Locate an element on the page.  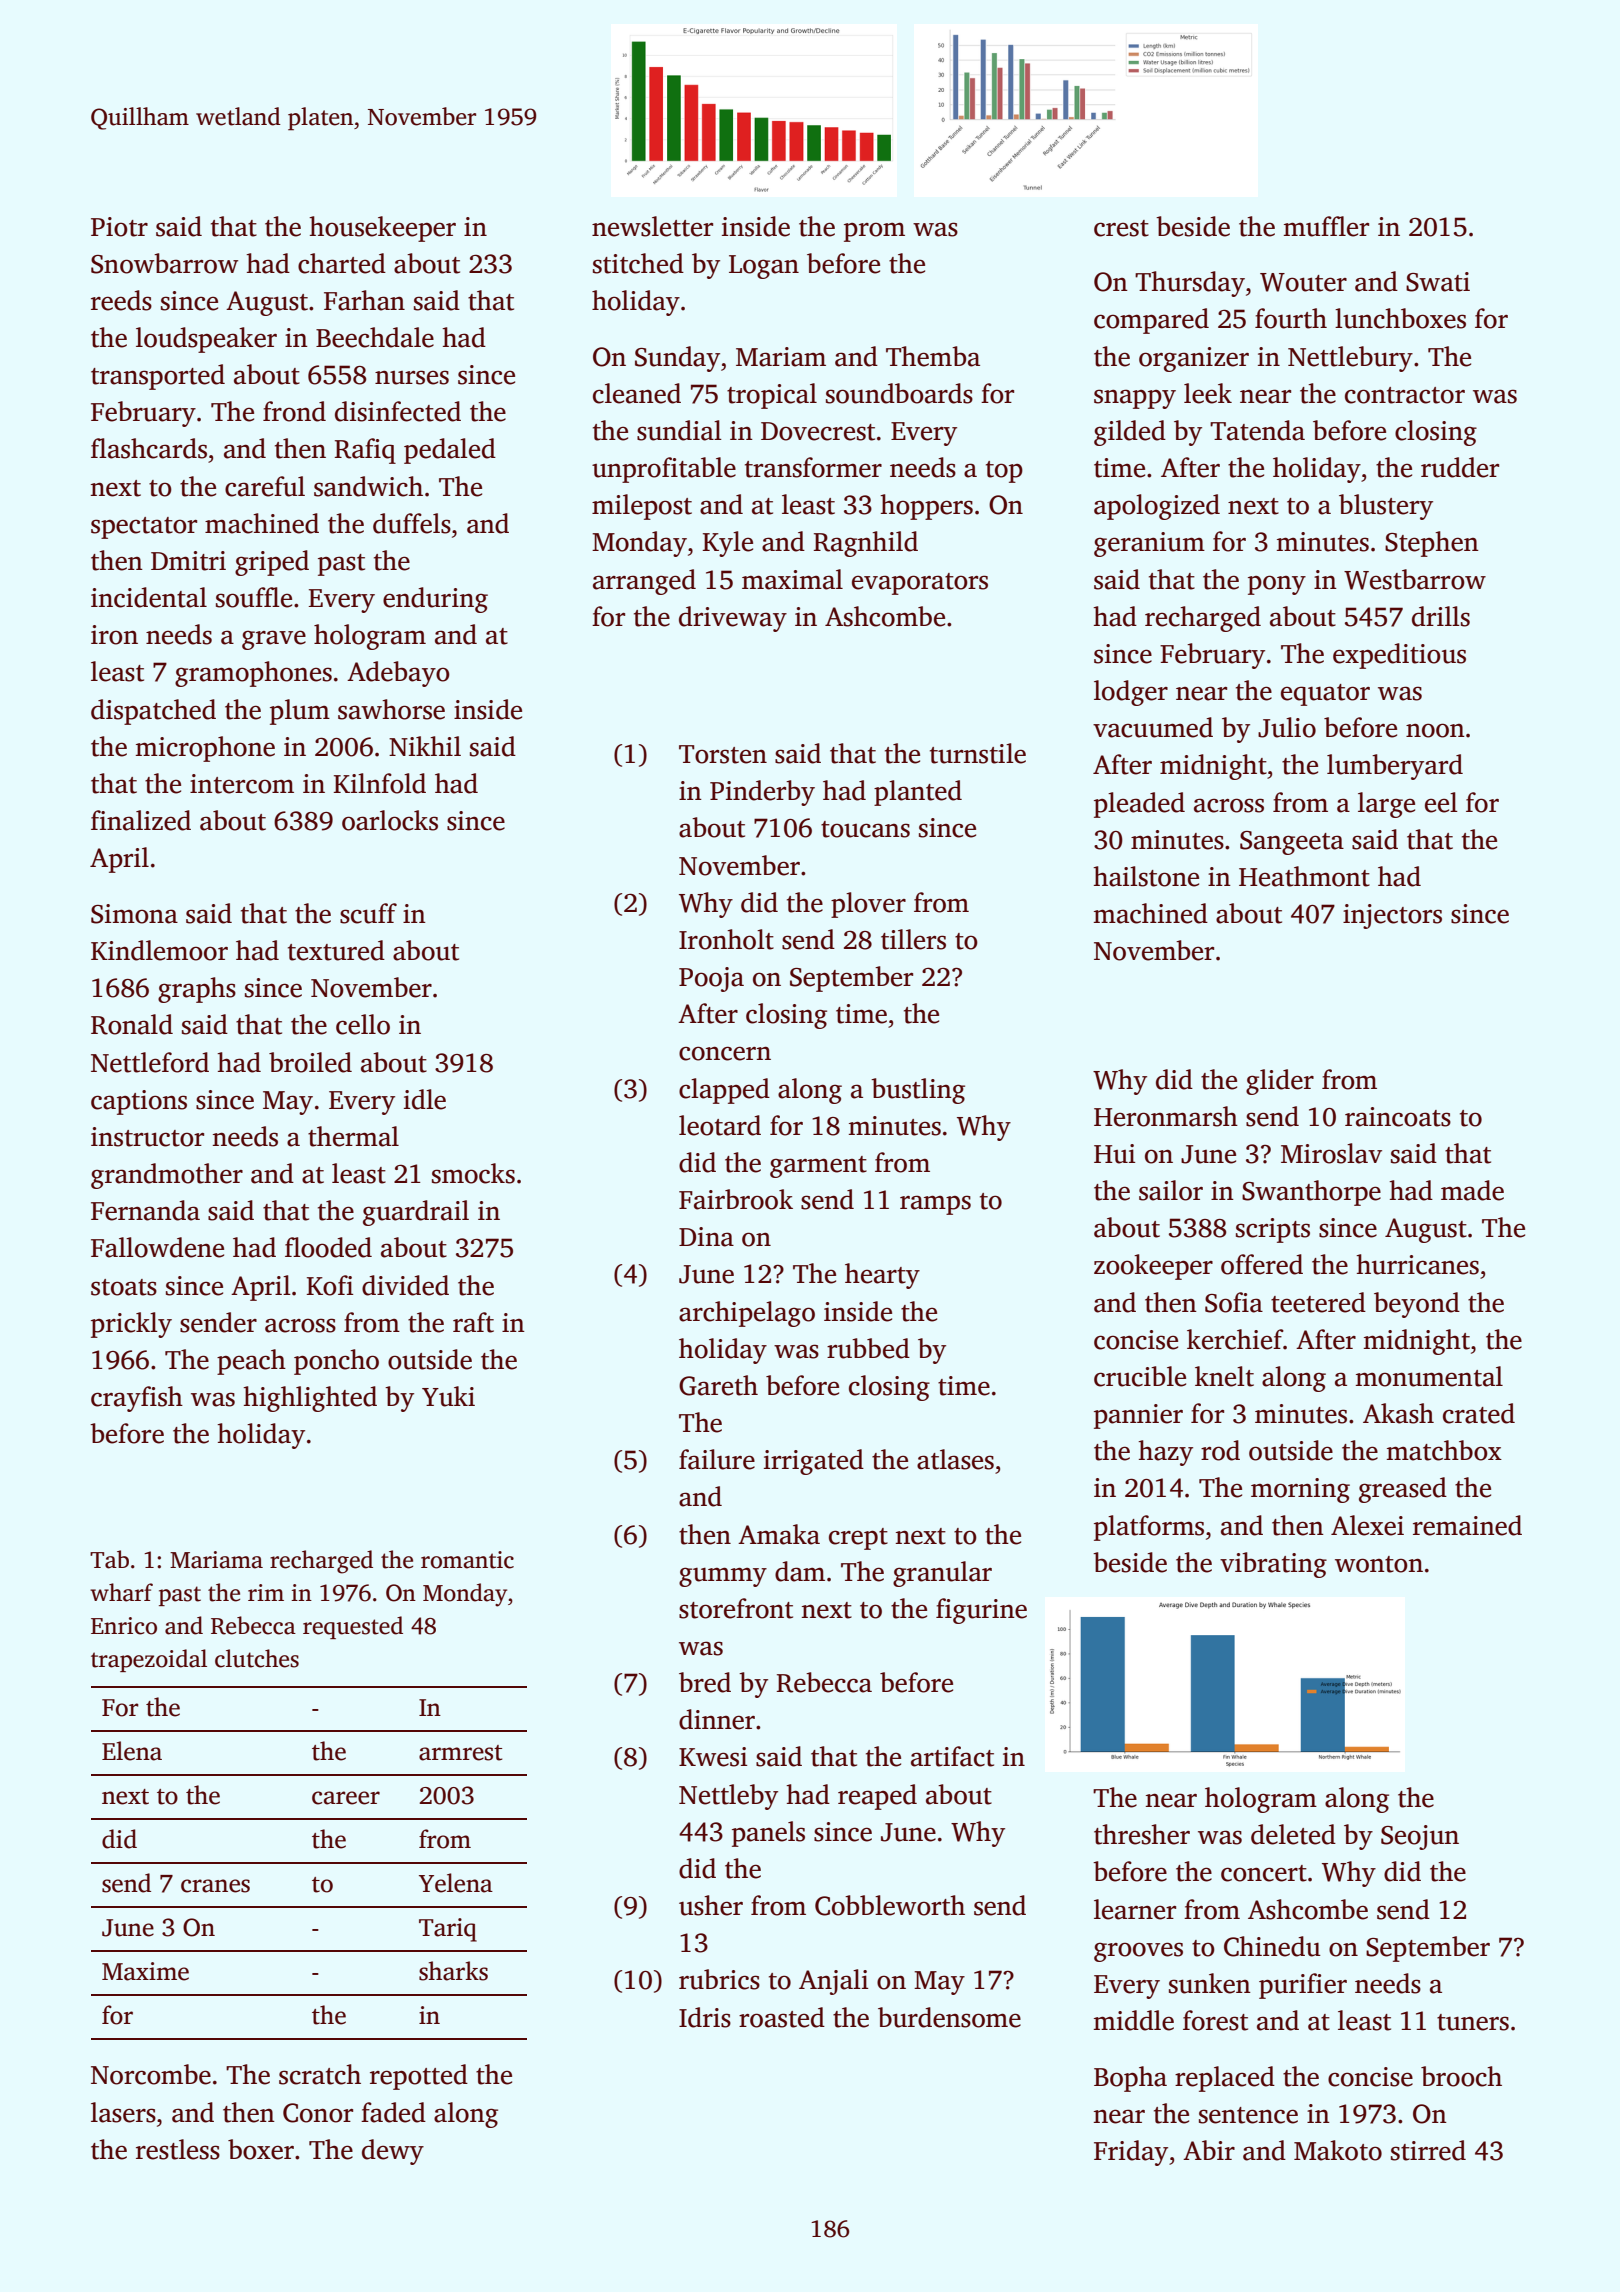
clapped is located at coordinates (724, 1091).
